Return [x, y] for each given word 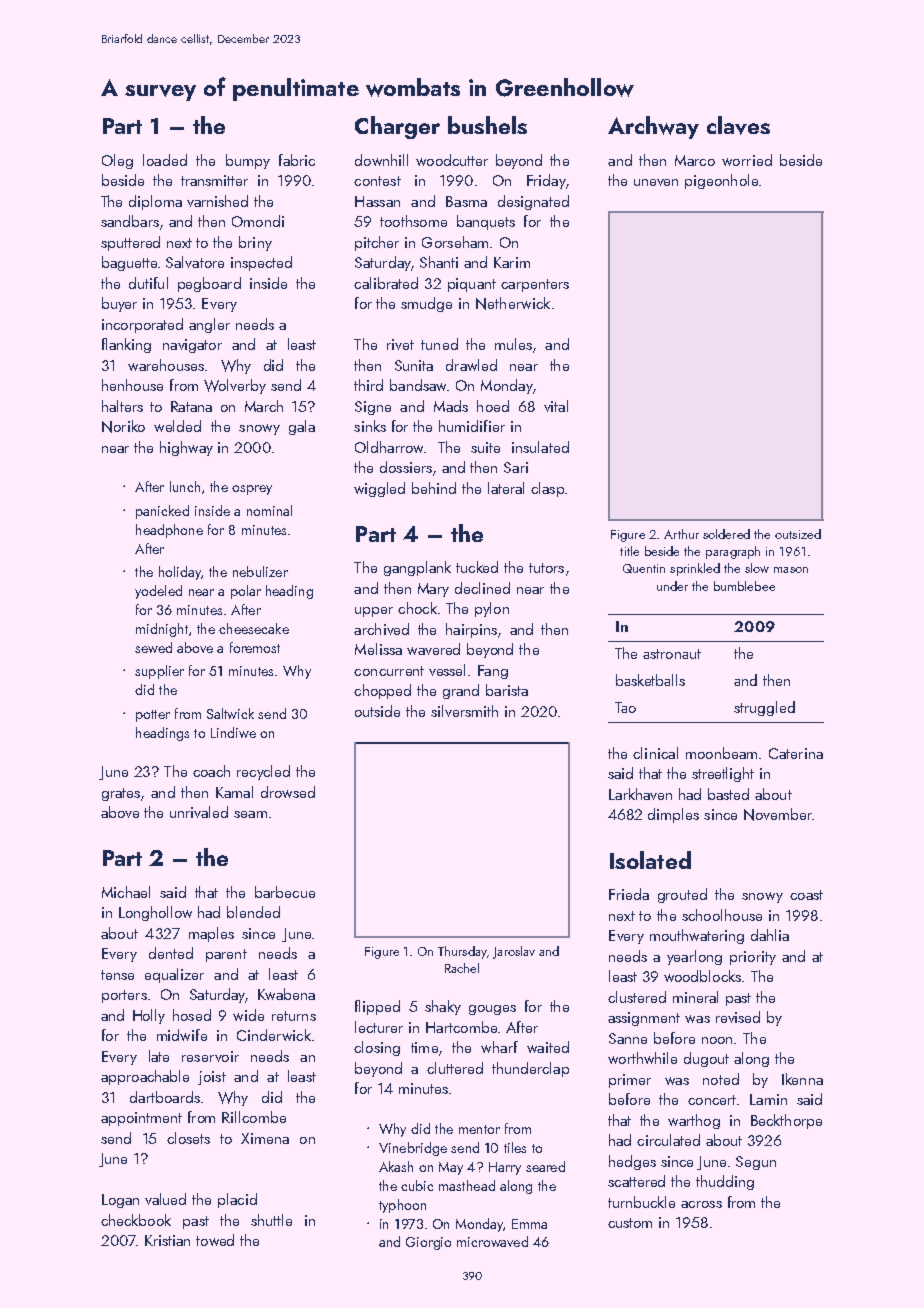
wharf [499, 1047]
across [701, 1204]
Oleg [117, 161]
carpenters [535, 285]
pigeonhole [721, 181]
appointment [141, 1119]
